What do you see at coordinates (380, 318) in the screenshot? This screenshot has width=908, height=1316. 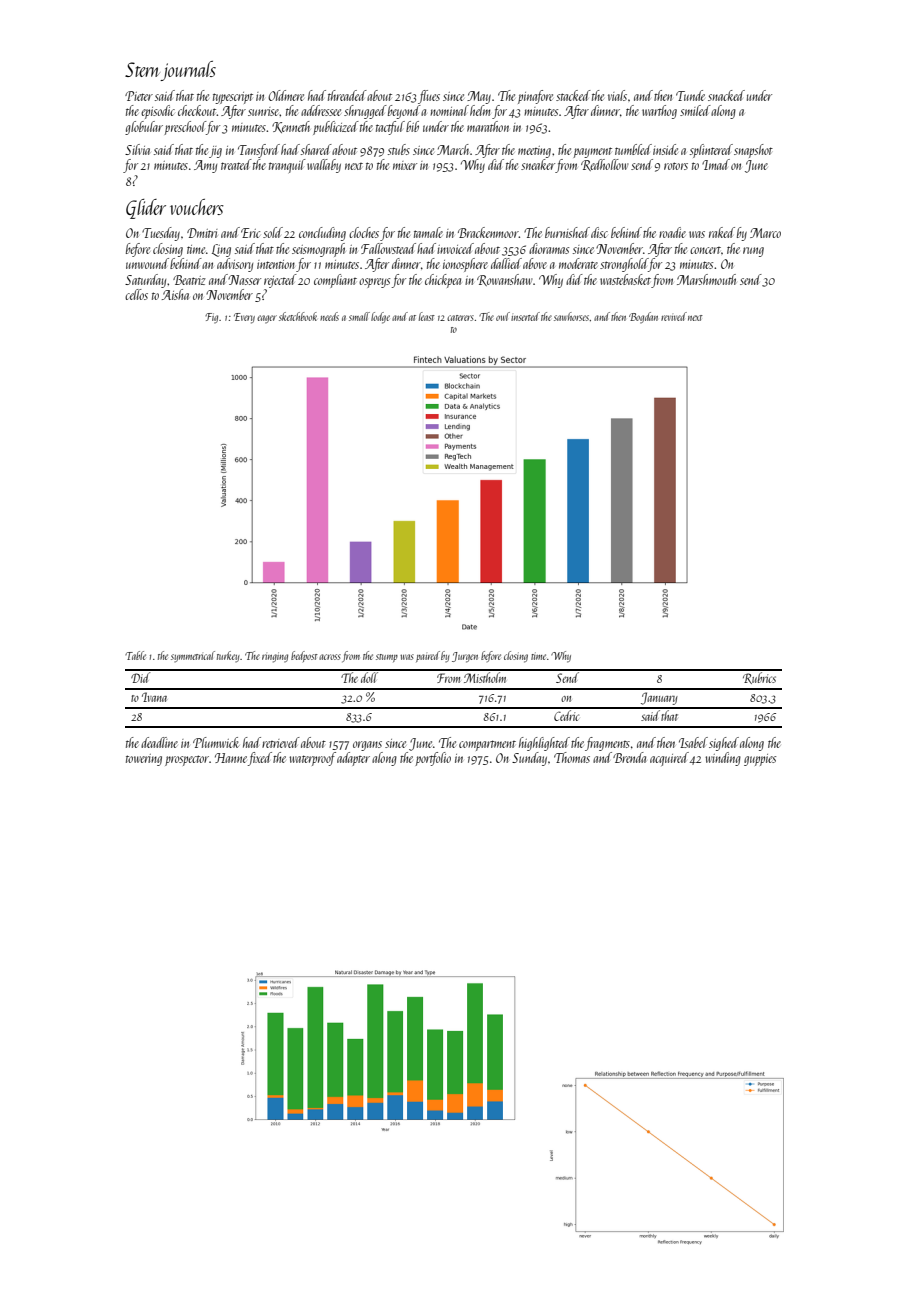 I see `lodge` at bounding box center [380, 318].
